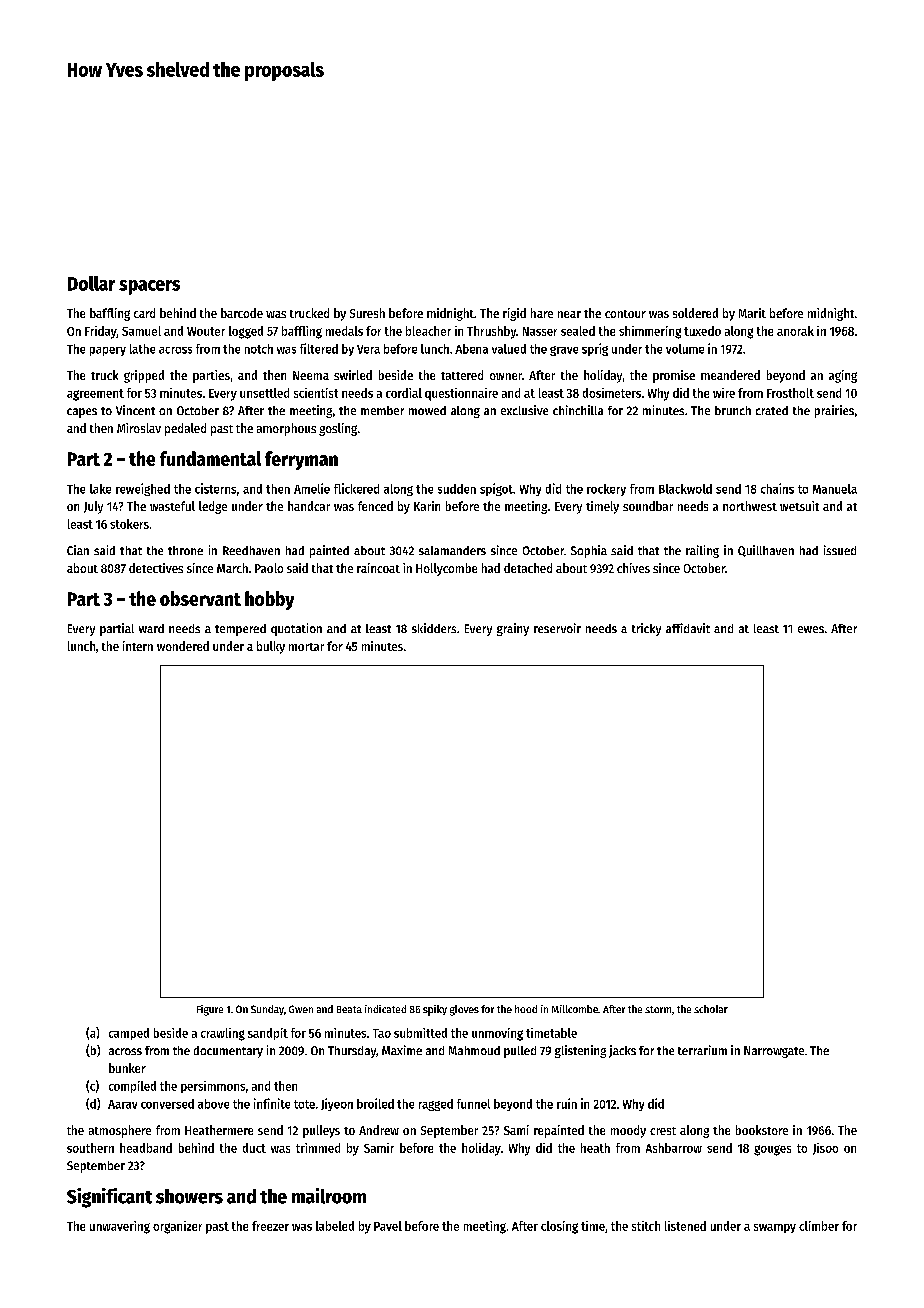  Describe the element at coordinates (559, 1227) in the screenshot. I see `closing` at that location.
